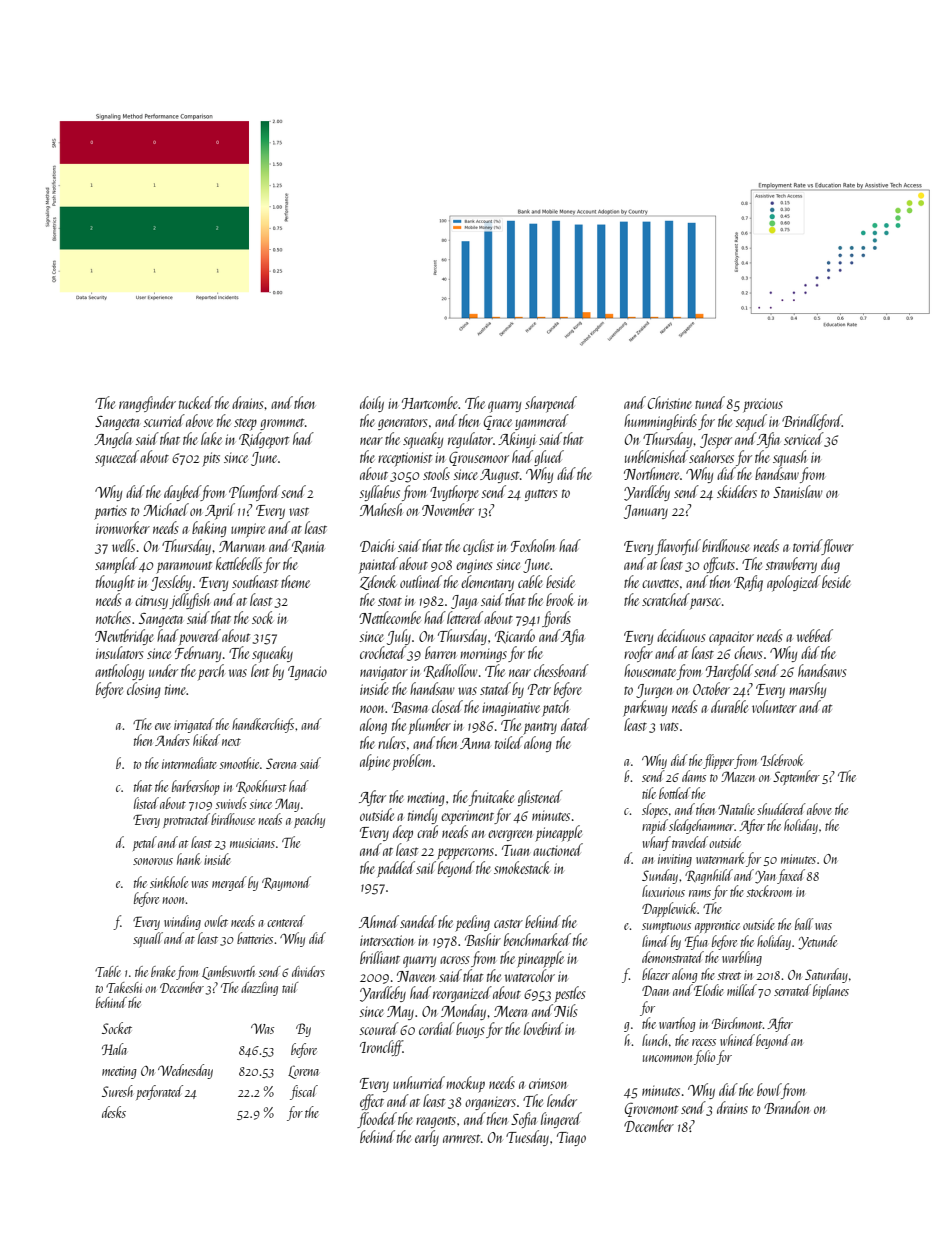  Describe the element at coordinates (427, 831) in the screenshot. I see `crab` at that location.
